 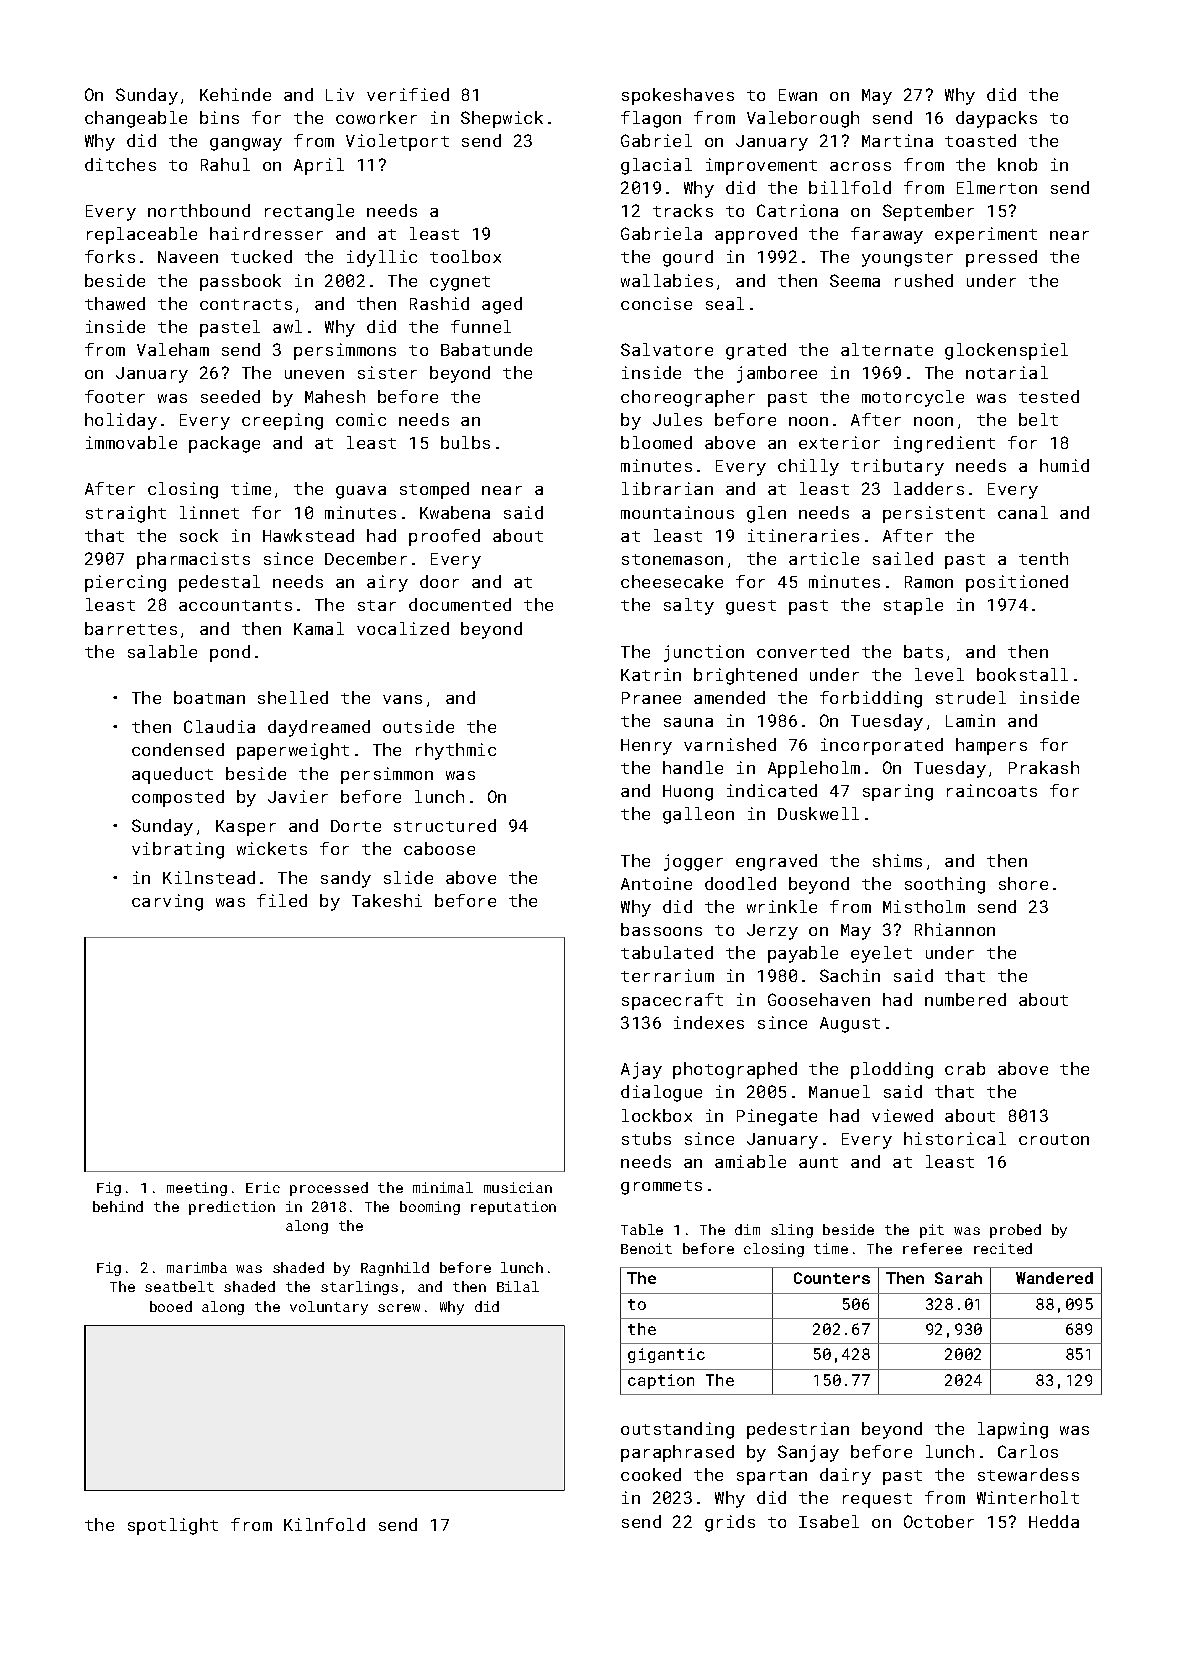 I want to click on footer, so click(x=115, y=396).
